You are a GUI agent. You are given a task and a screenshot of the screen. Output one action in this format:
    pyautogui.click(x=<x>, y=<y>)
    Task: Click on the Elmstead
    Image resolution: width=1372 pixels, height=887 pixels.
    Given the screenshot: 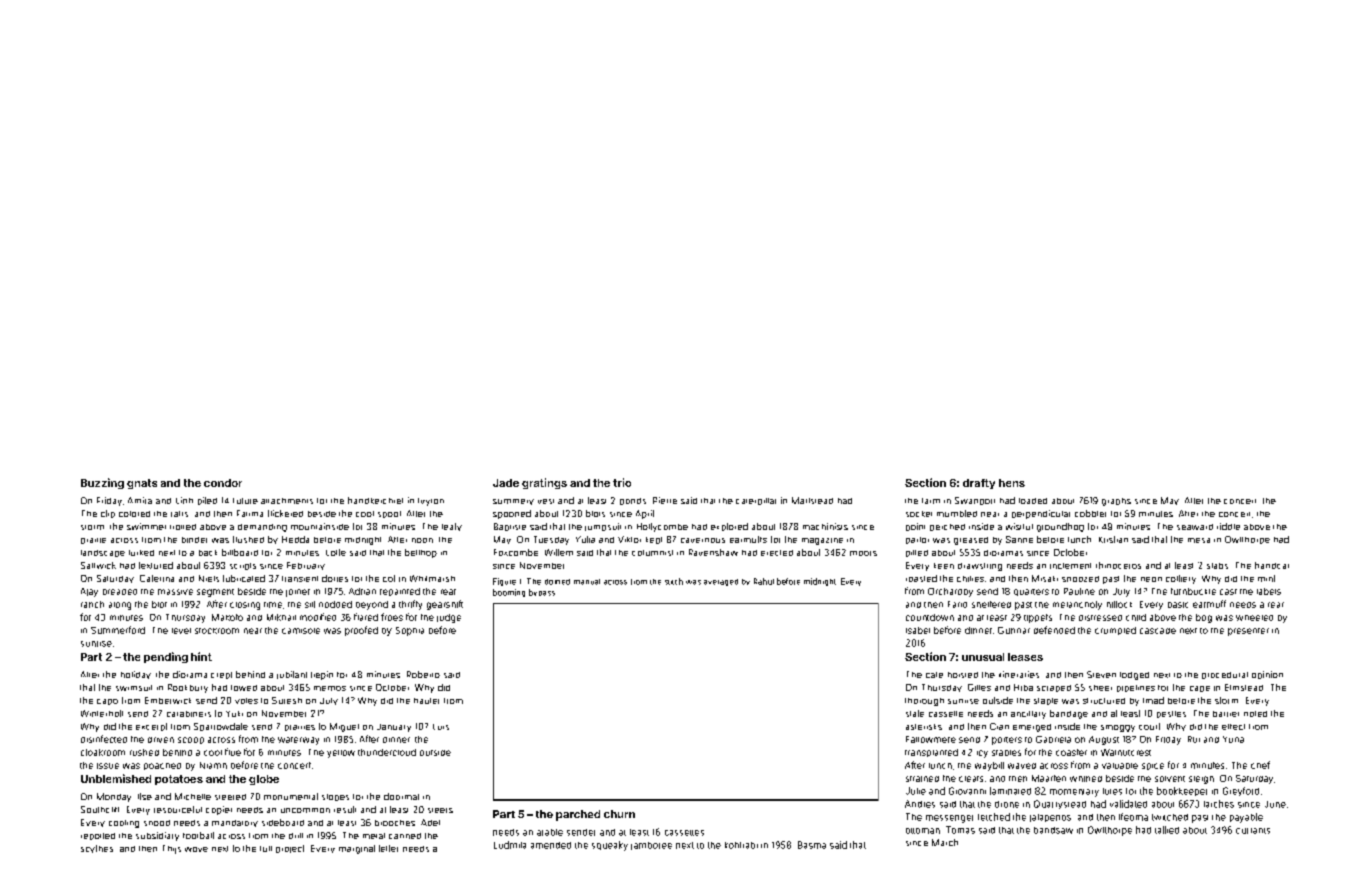 What is the action you would take?
    pyautogui.click(x=1244, y=687)
